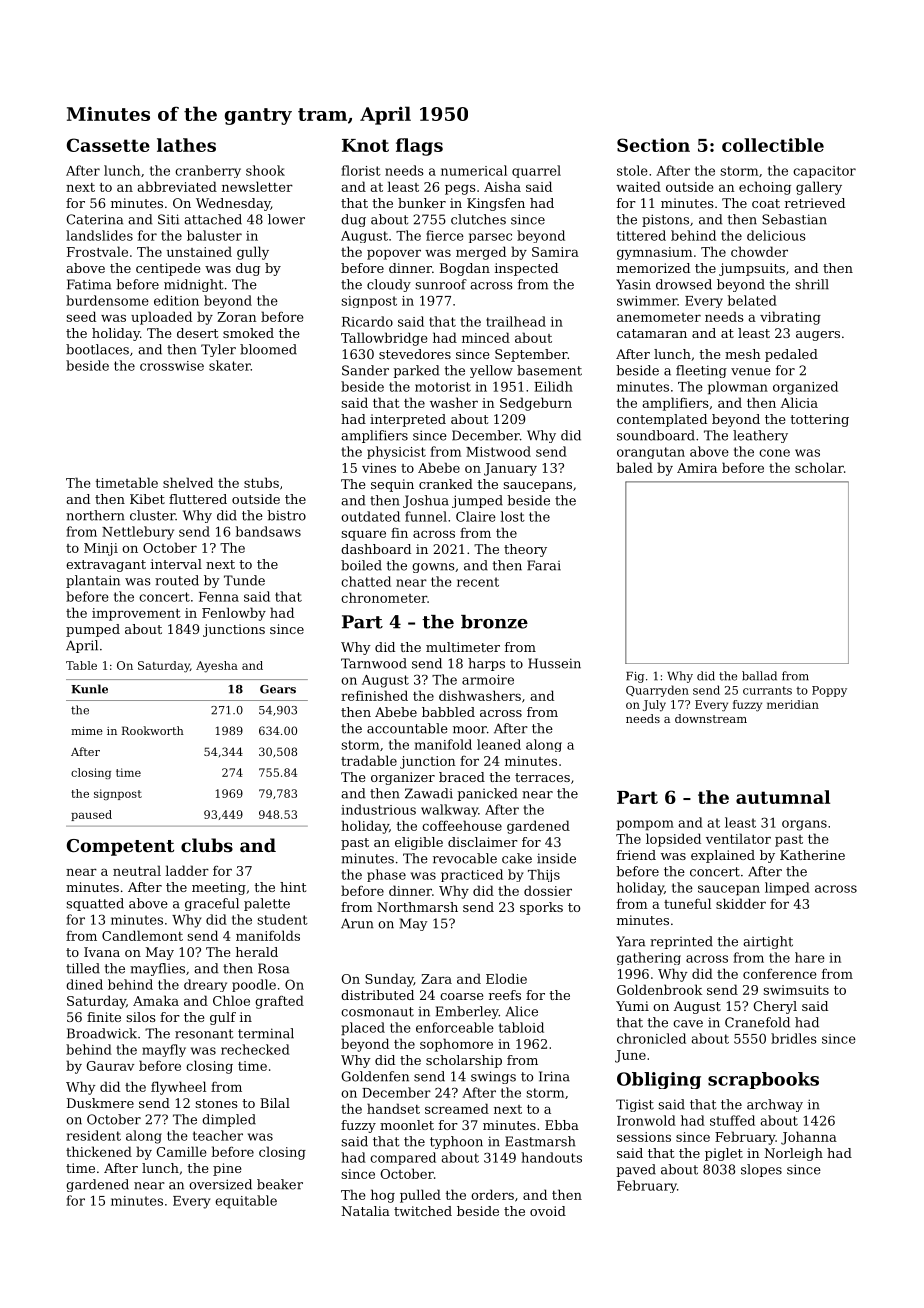 The width and height of the screenshot is (924, 1308). Describe the element at coordinates (492, 1194) in the screenshot. I see `orders` at that location.
